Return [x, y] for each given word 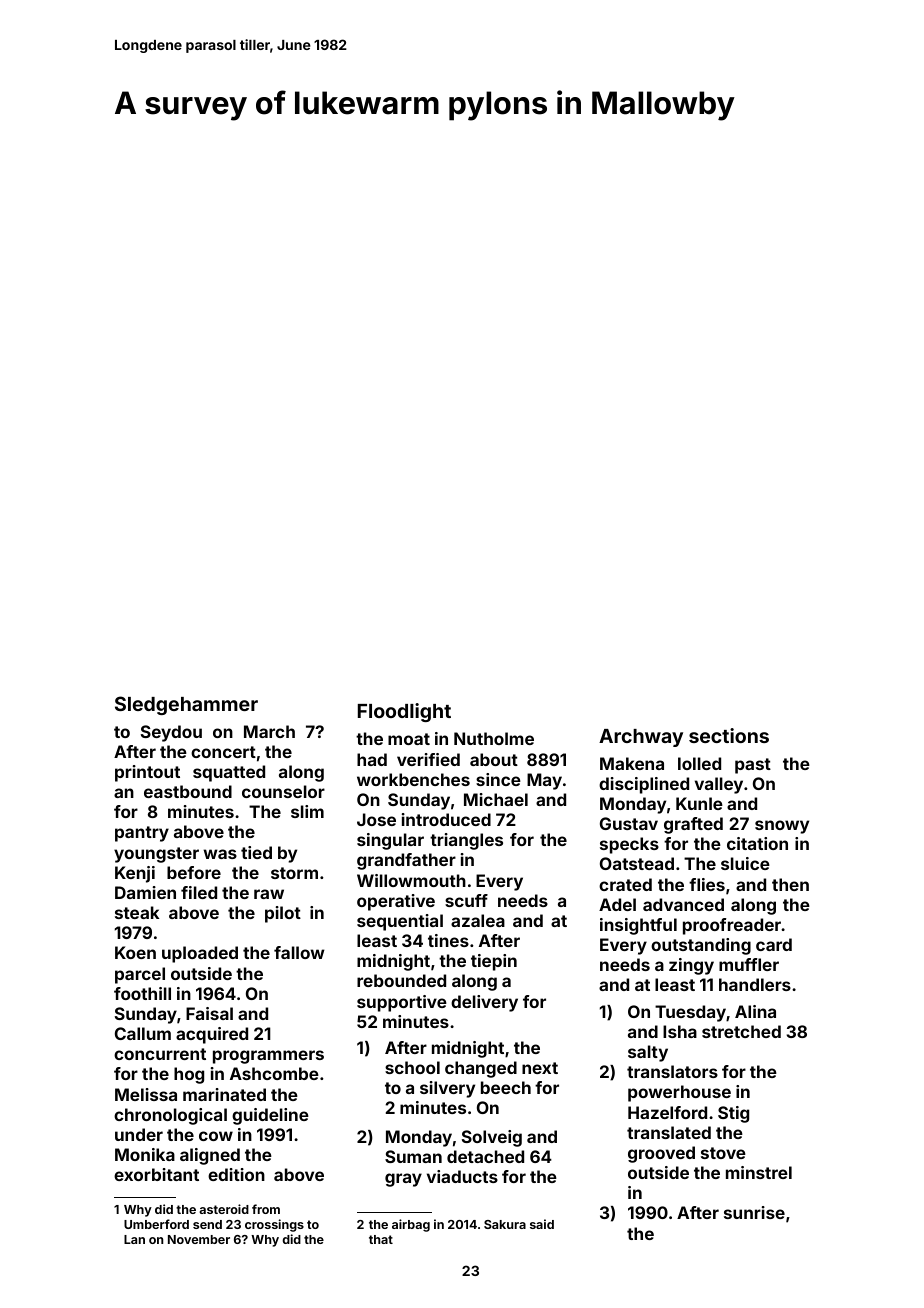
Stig [733, 1114]
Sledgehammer [186, 705]
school [412, 1067]
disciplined [644, 785]
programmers [268, 1057]
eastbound [188, 791]
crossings [274, 1225]
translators [672, 1071]
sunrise [754, 1212]
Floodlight [404, 712]
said [542, 1224]
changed [481, 1069]
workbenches [413, 779]
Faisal [209, 1013]
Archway [641, 738]
